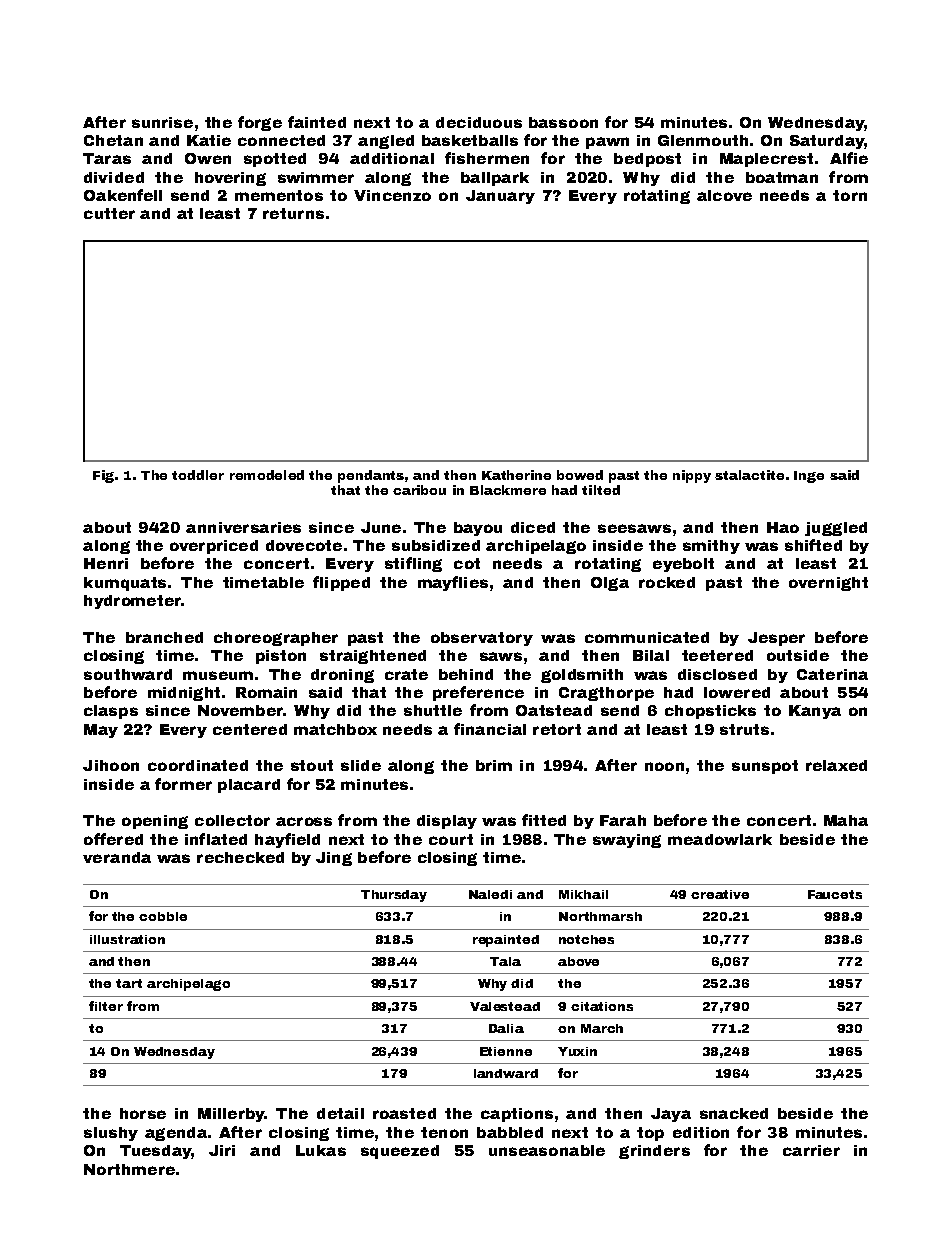 The height and width of the page is (1233, 952). I want to click on alcove, so click(724, 195).
